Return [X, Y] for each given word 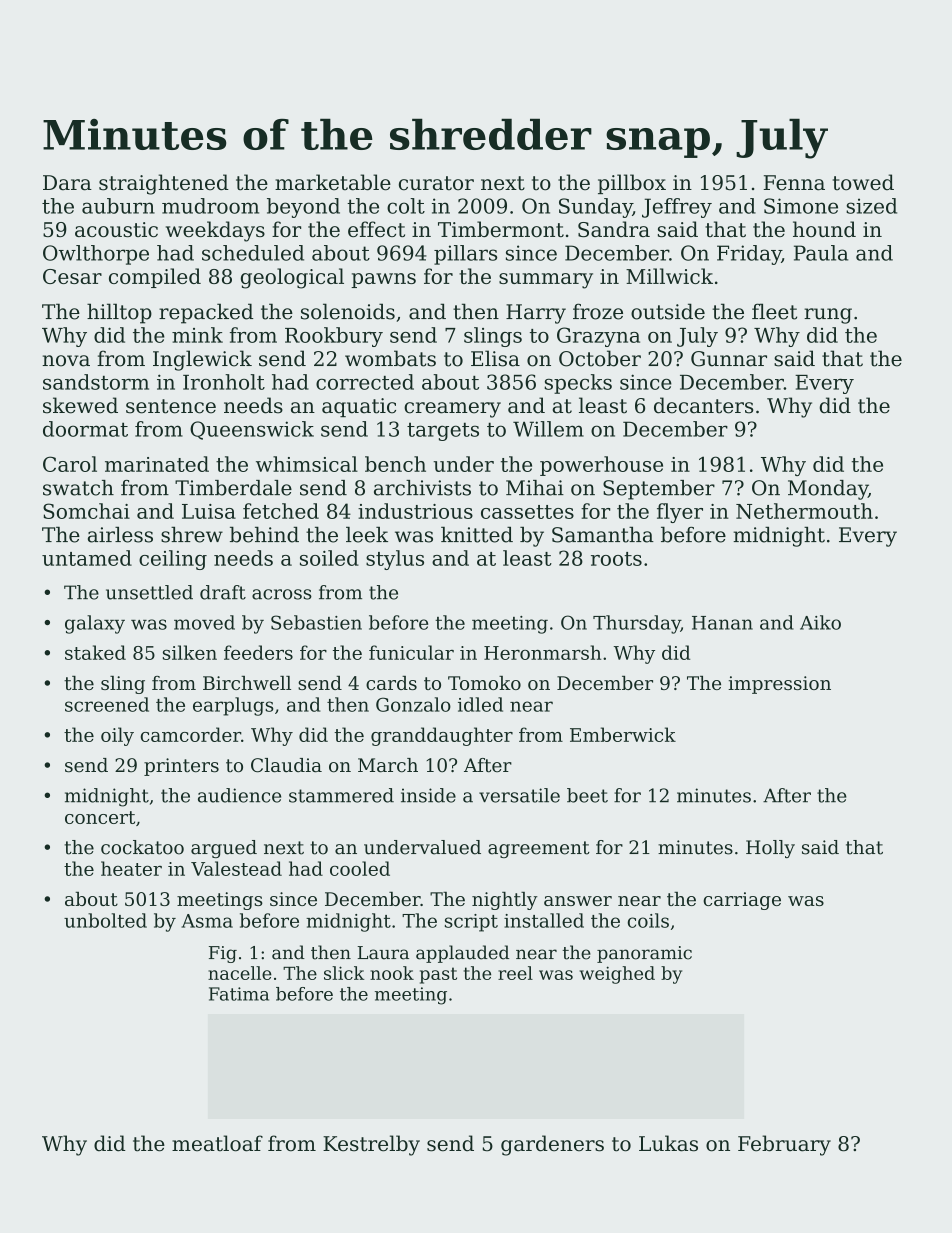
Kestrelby [371, 1145]
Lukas [668, 1143]
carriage [742, 901]
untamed [87, 558]
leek [367, 535]
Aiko [820, 622]
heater [131, 868]
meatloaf [217, 1143]
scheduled [253, 253]
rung [828, 316]
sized [871, 206]
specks [578, 384]
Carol [70, 464]
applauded [462, 954]
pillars [465, 255]
